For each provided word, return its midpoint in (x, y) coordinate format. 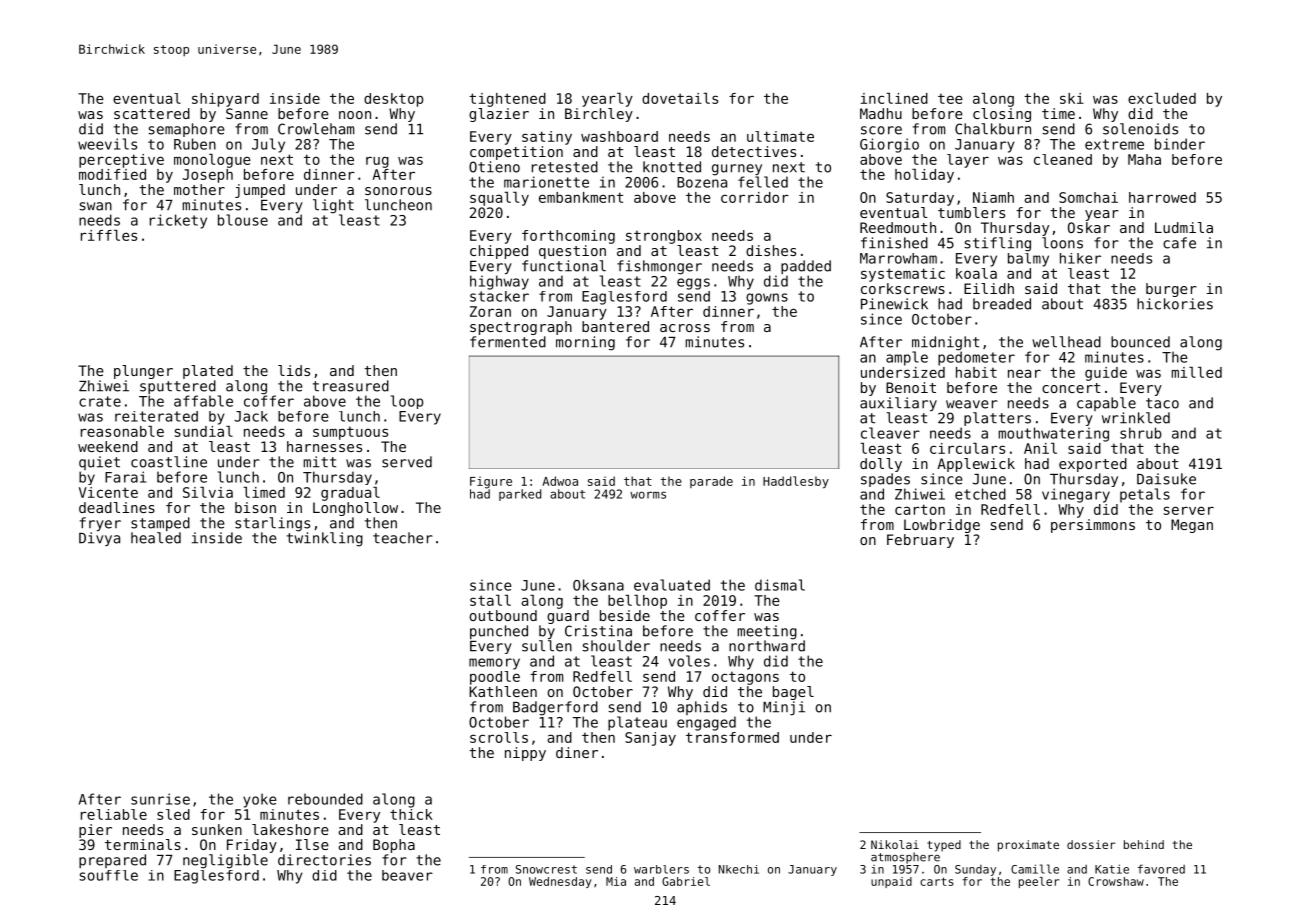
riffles (109, 235)
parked (520, 495)
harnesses (324, 446)
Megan (1192, 526)
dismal (780, 585)
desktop (393, 100)
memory (494, 664)
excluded (1162, 98)
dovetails (680, 98)
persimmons (1093, 526)
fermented (508, 342)
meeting (767, 632)
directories (324, 860)
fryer (100, 524)
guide (1106, 374)
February (920, 541)
